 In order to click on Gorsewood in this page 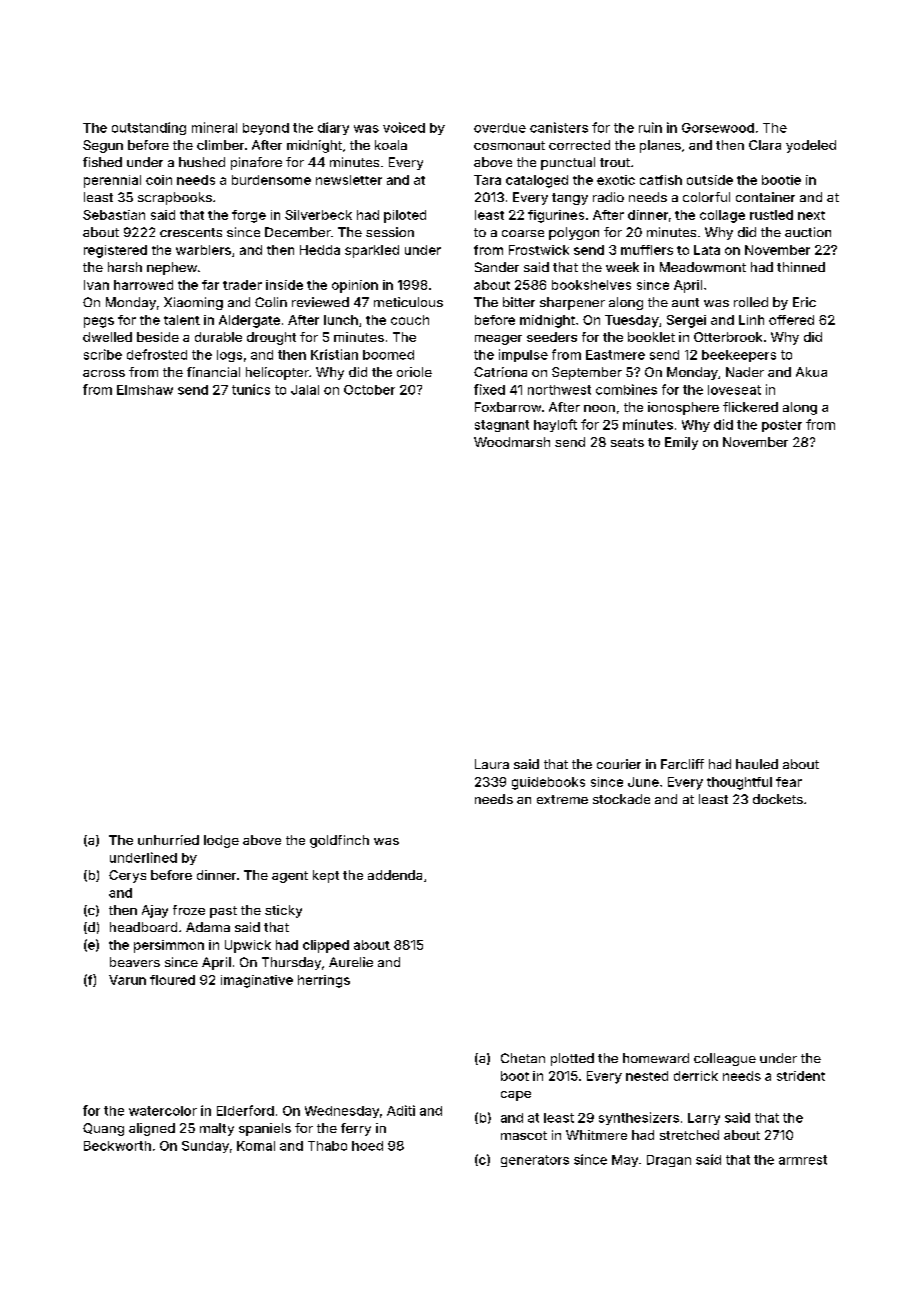, I will do `click(718, 128)`.
